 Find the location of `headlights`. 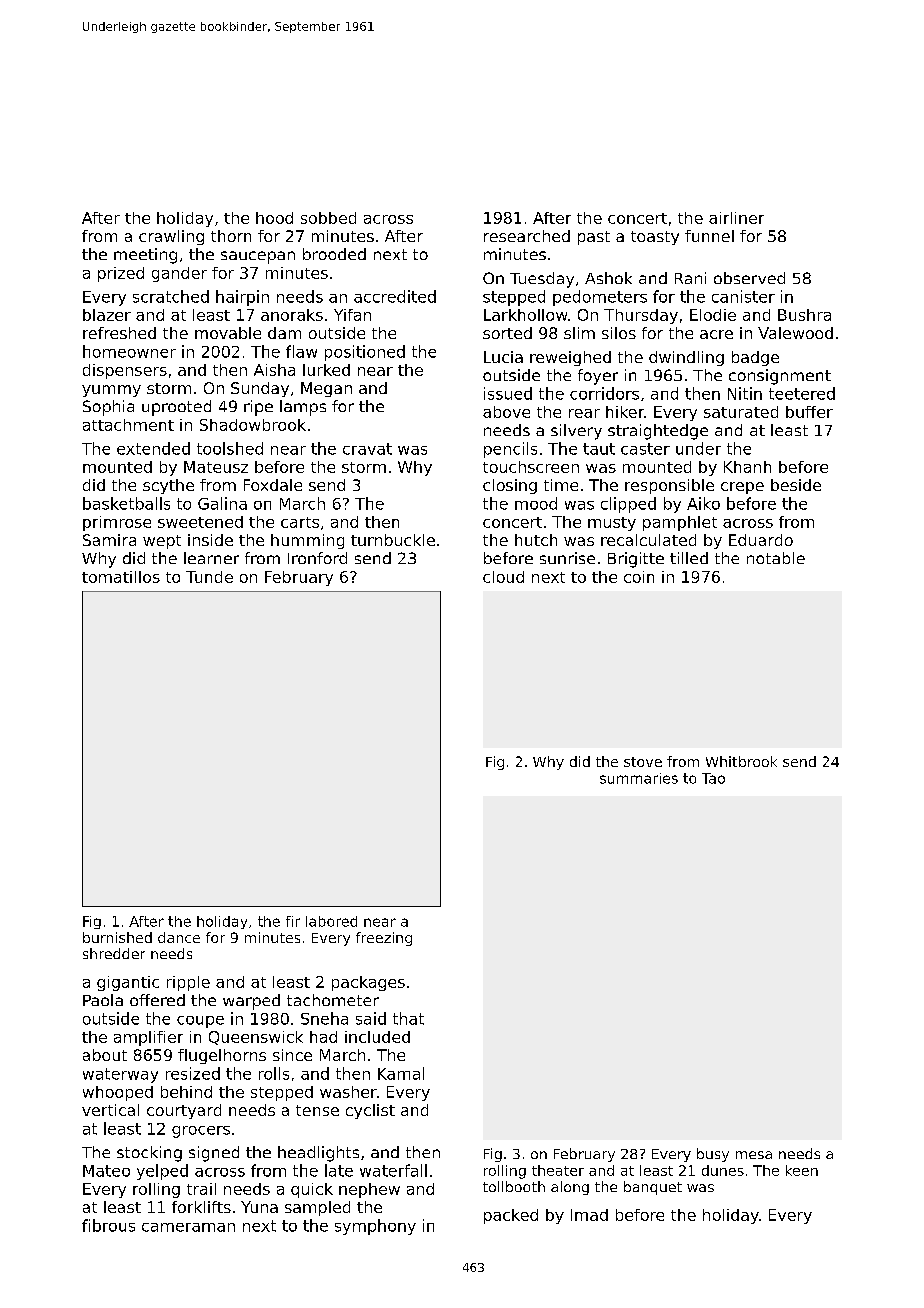

headlights is located at coordinates (318, 1154).
